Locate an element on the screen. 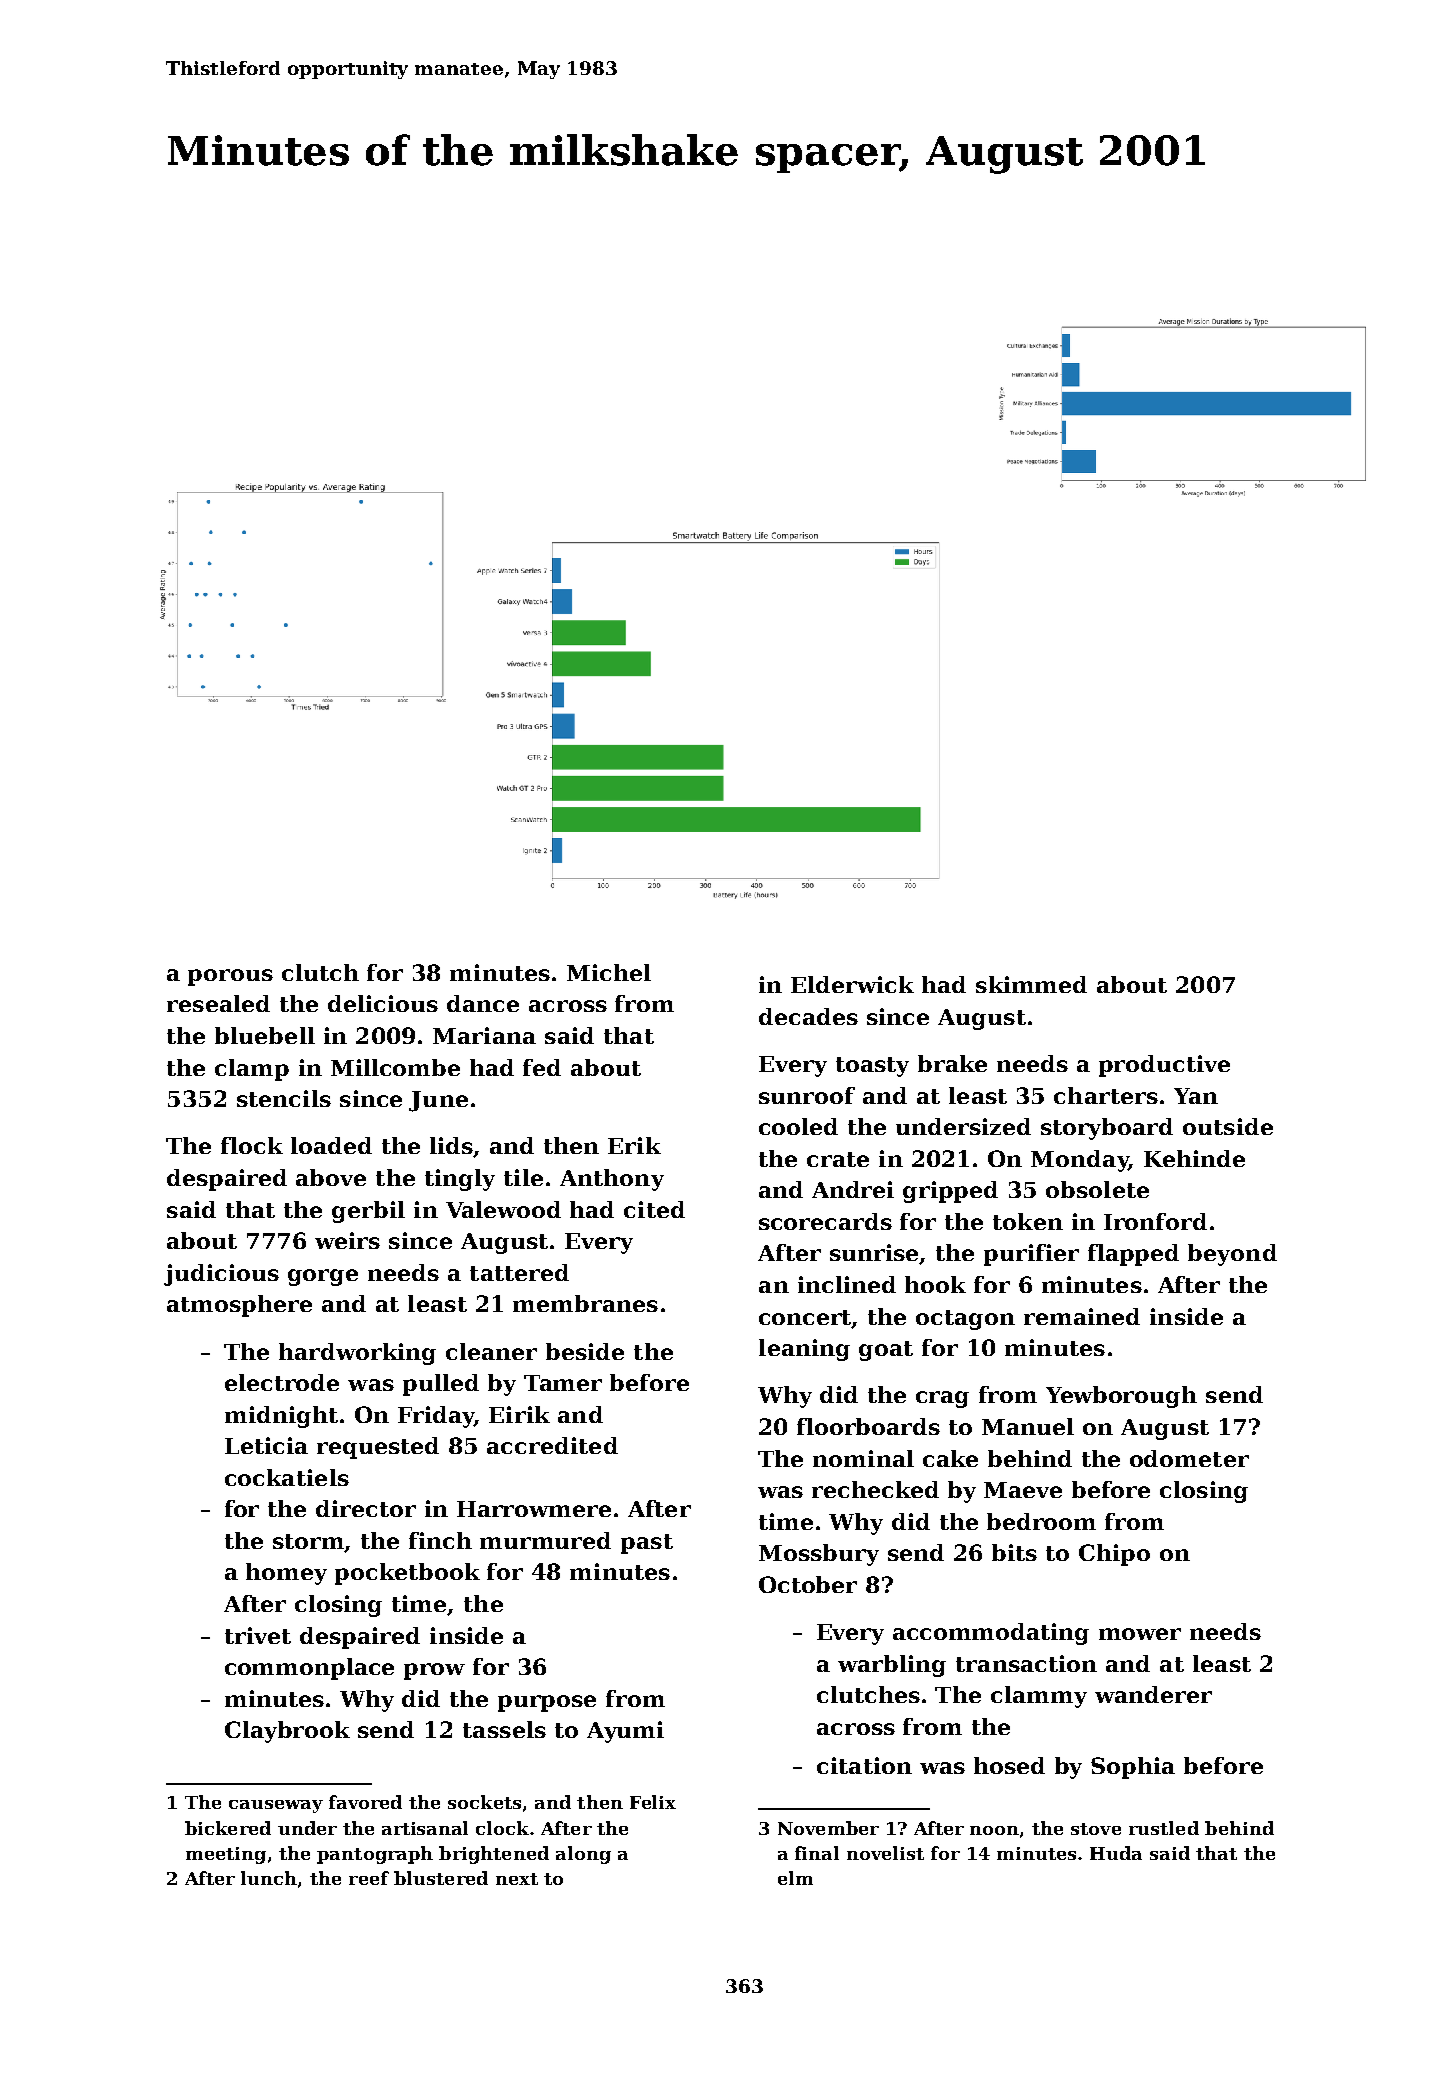  Erik is located at coordinates (634, 1145).
